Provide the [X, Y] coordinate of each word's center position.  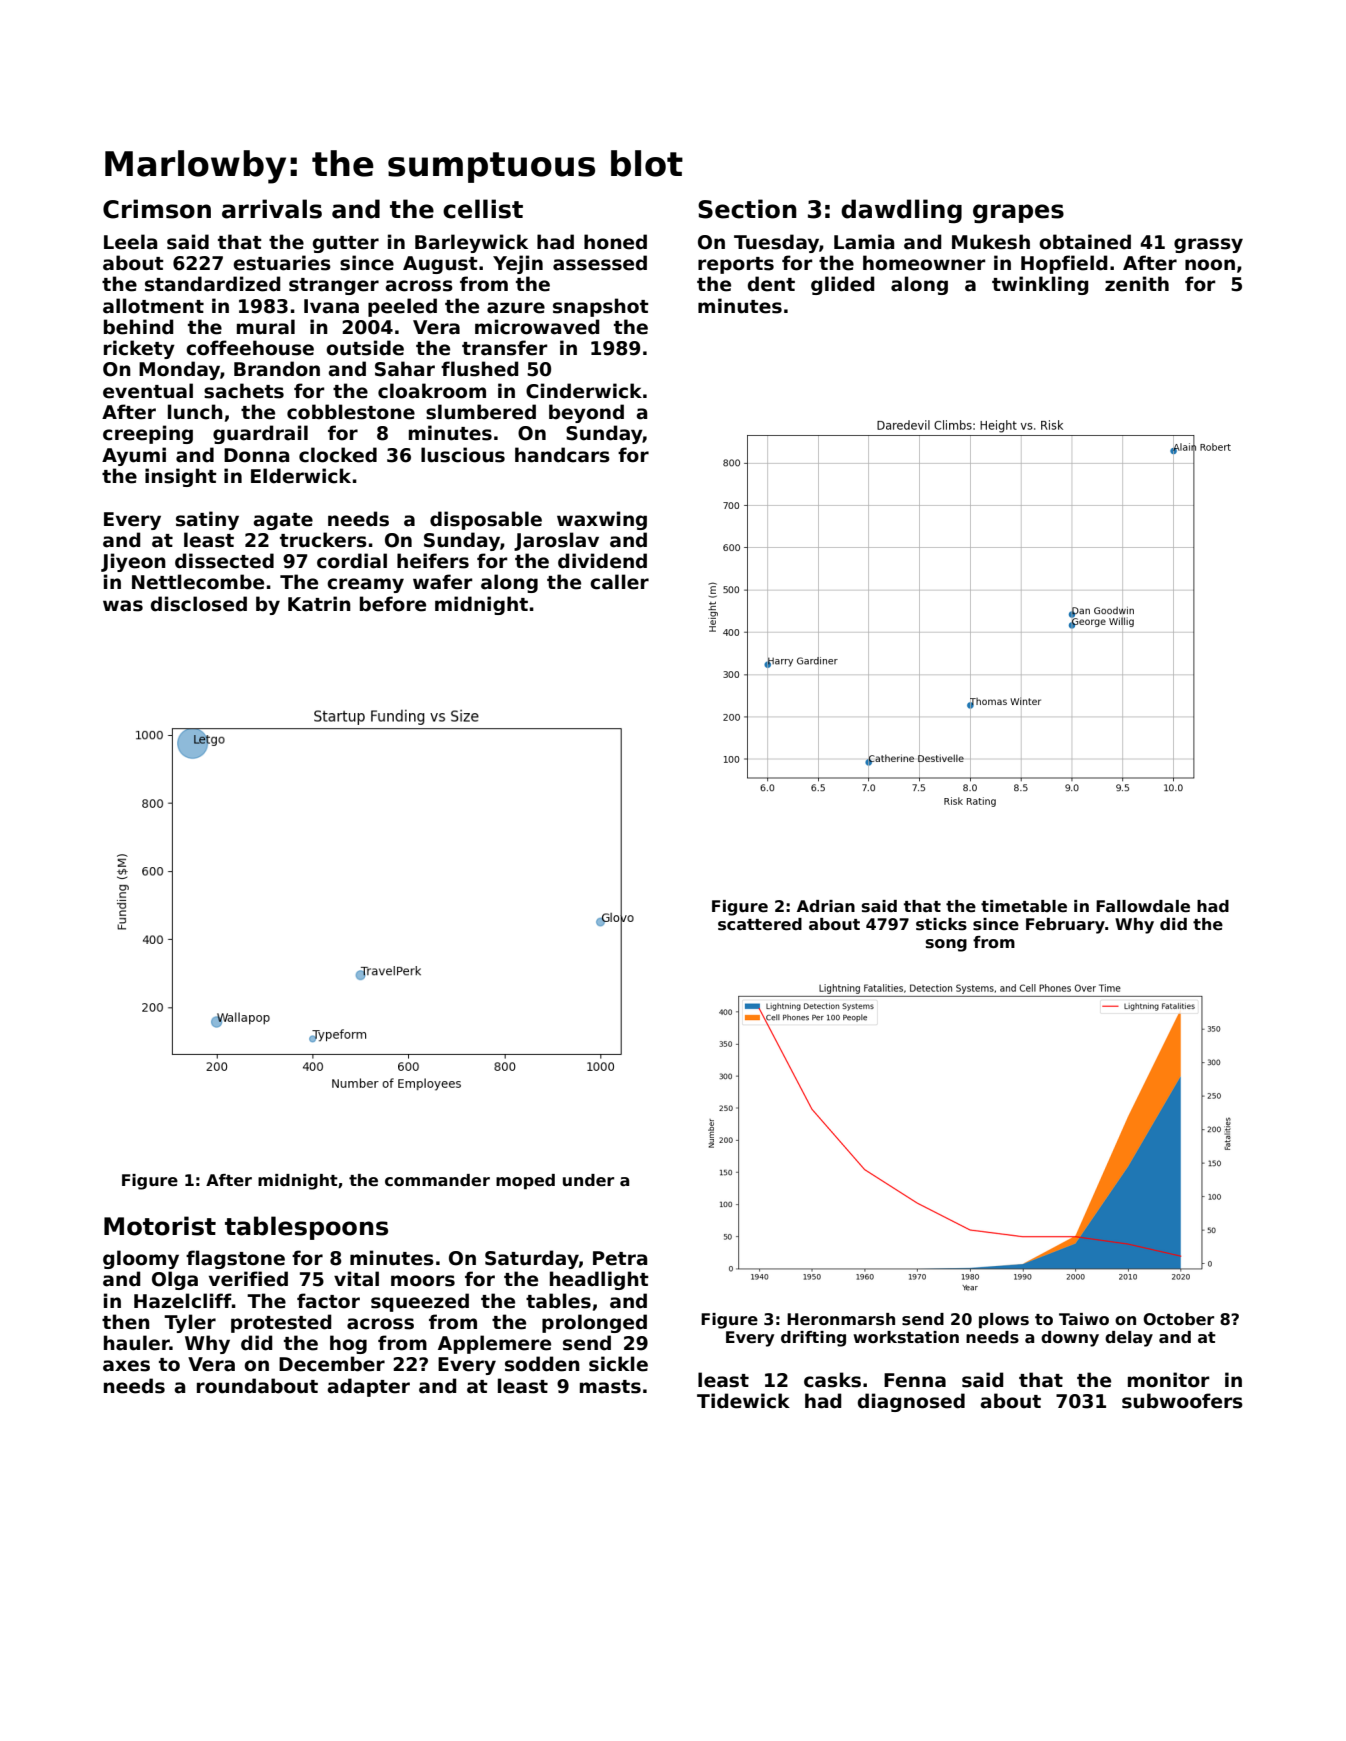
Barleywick [471, 243]
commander [437, 1180]
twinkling [1040, 285]
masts [610, 1387]
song [946, 945]
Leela [130, 242]
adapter [368, 1387]
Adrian [826, 906]
